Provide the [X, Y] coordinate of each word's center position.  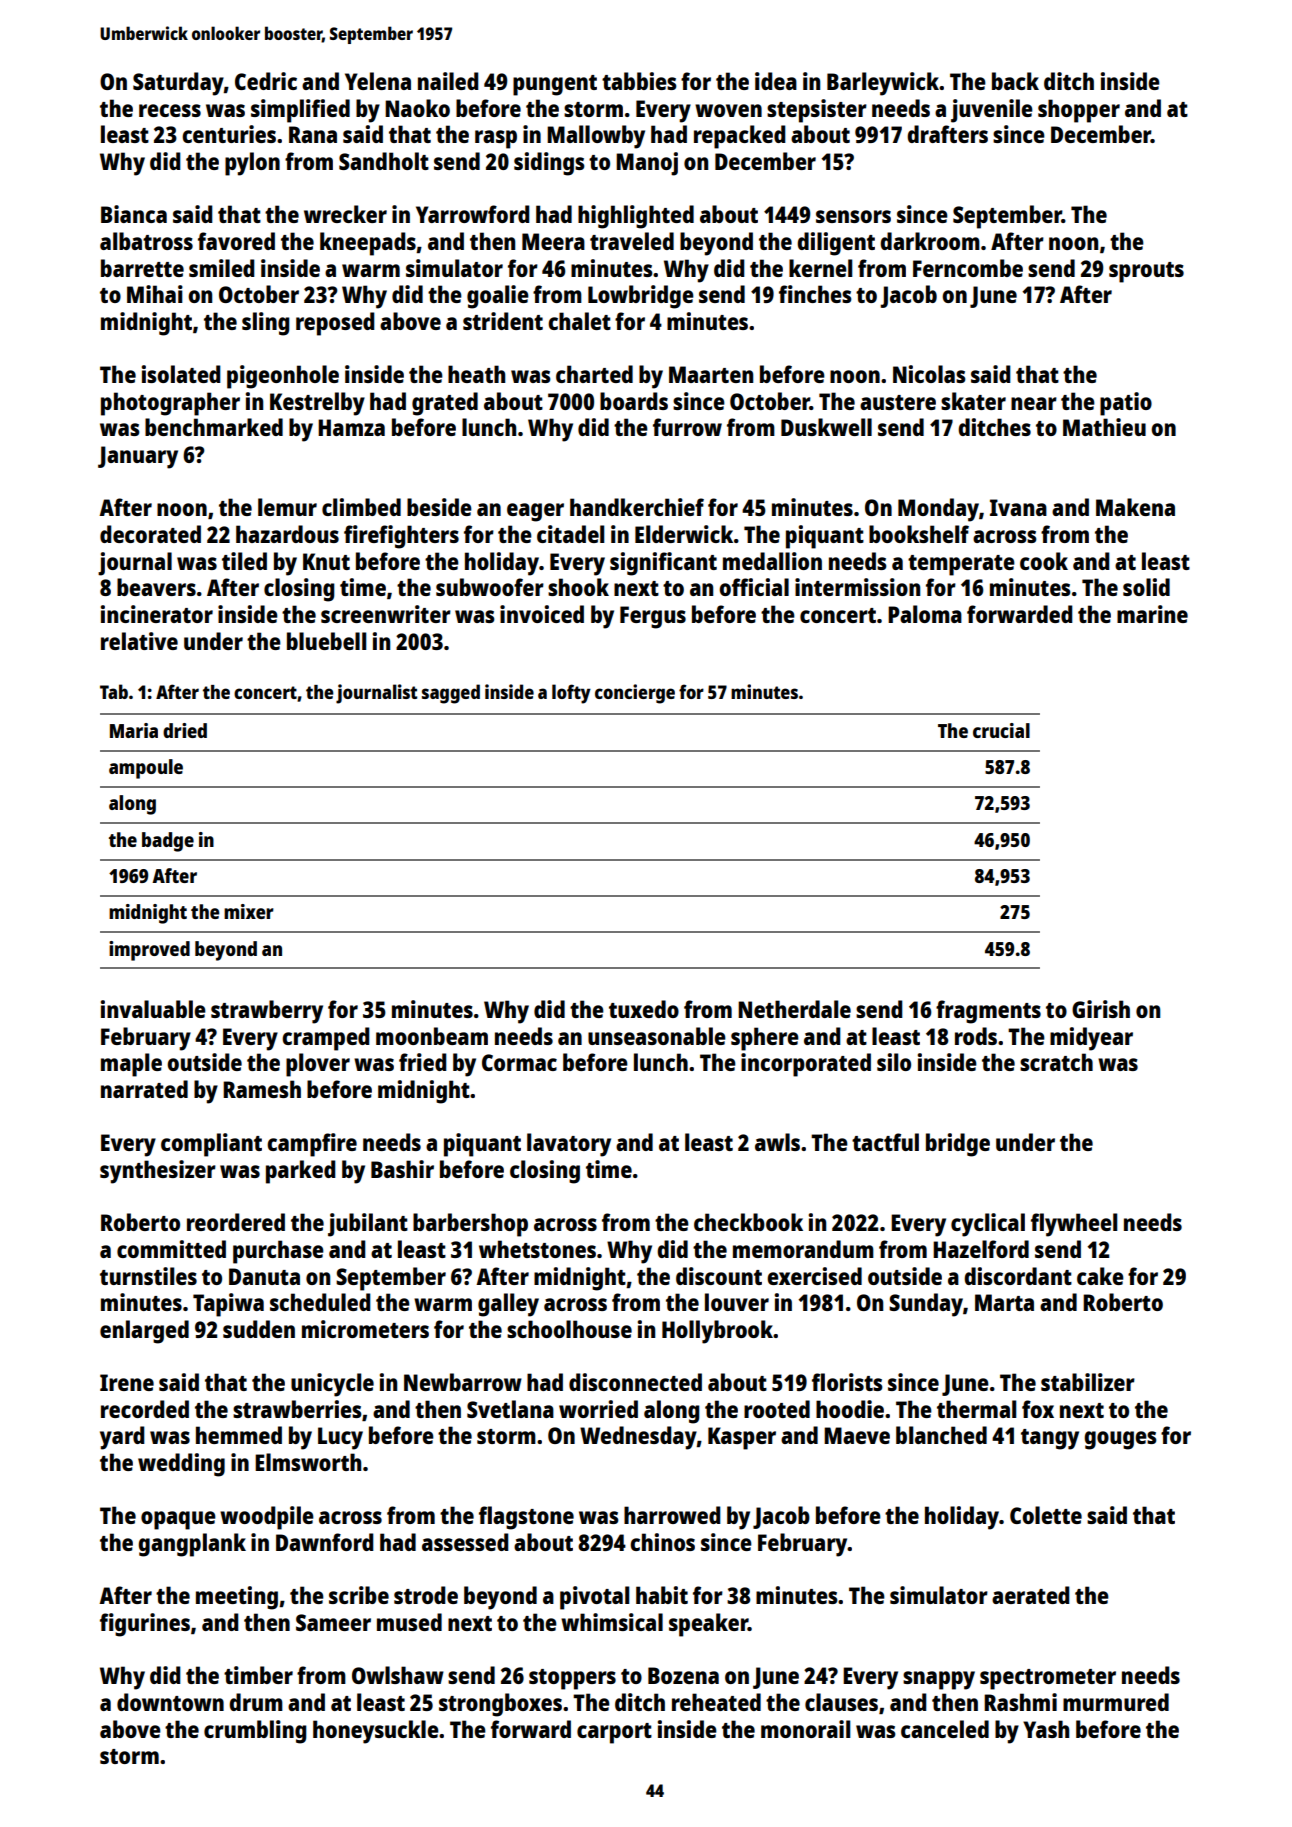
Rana [313, 134]
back [1015, 81]
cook [1044, 561]
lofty [571, 694]
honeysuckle [376, 1732]
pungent [555, 85]
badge [168, 842]
